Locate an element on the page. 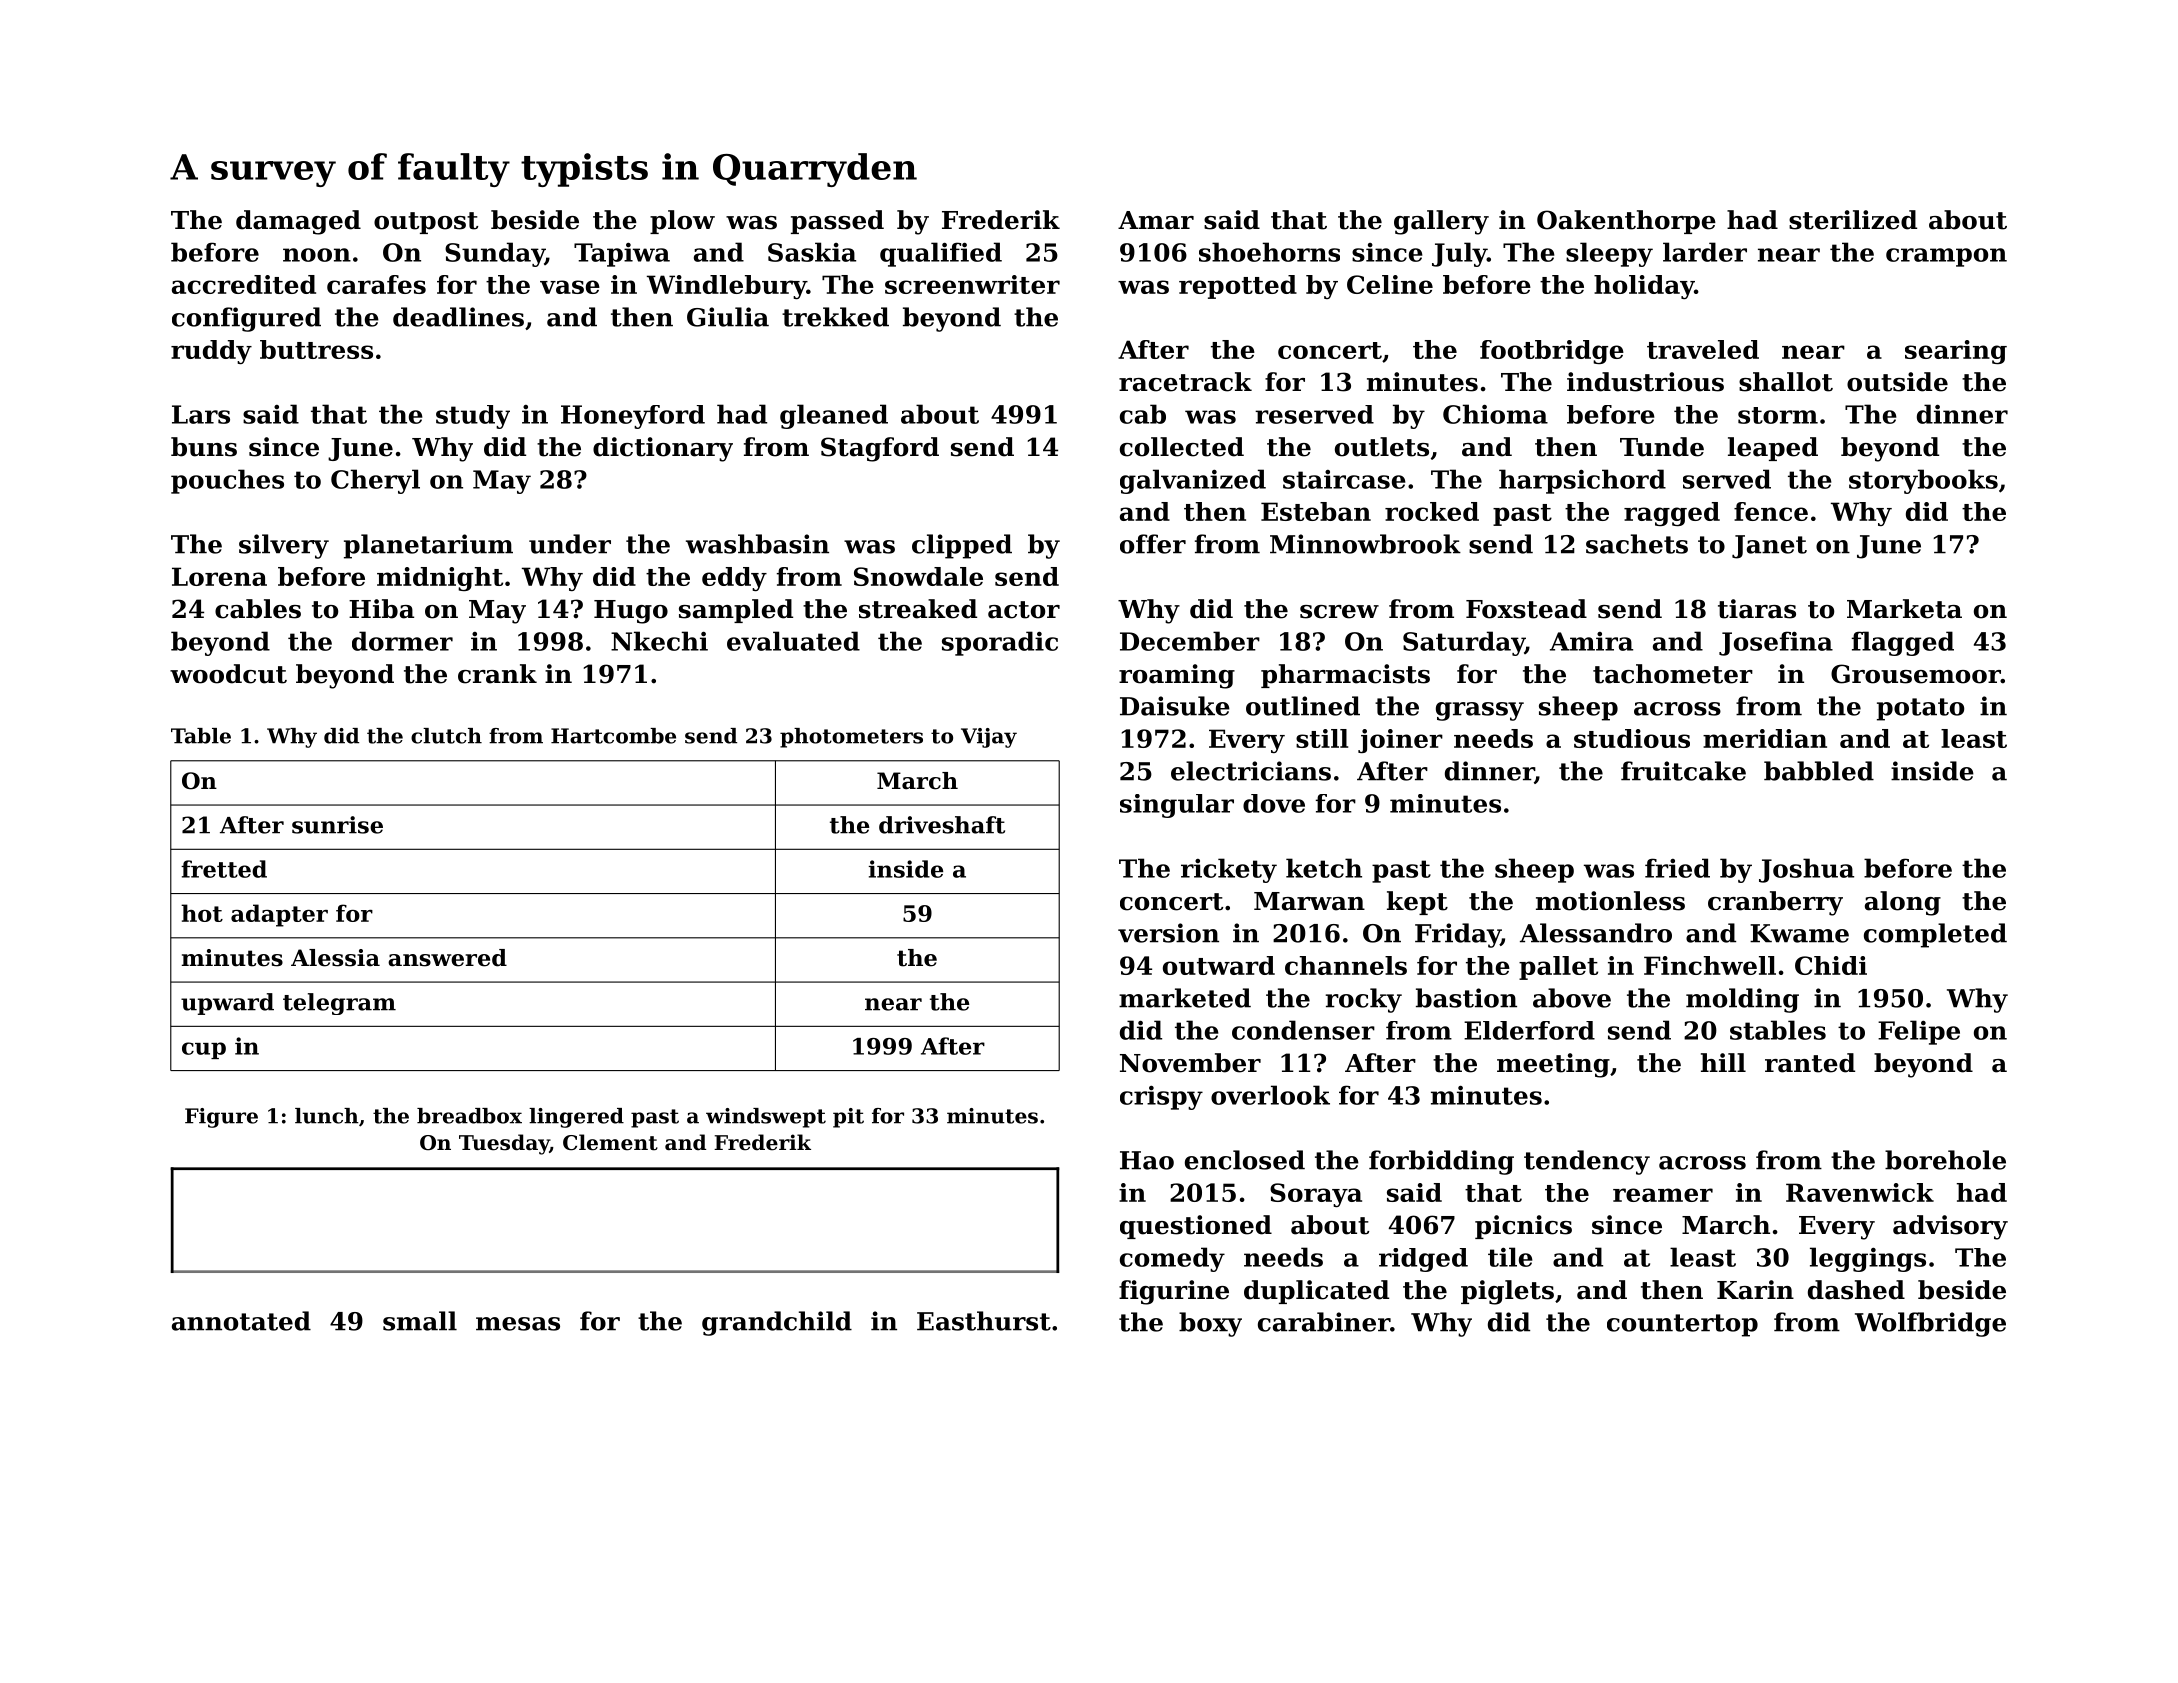  borehole is located at coordinates (1945, 1160).
